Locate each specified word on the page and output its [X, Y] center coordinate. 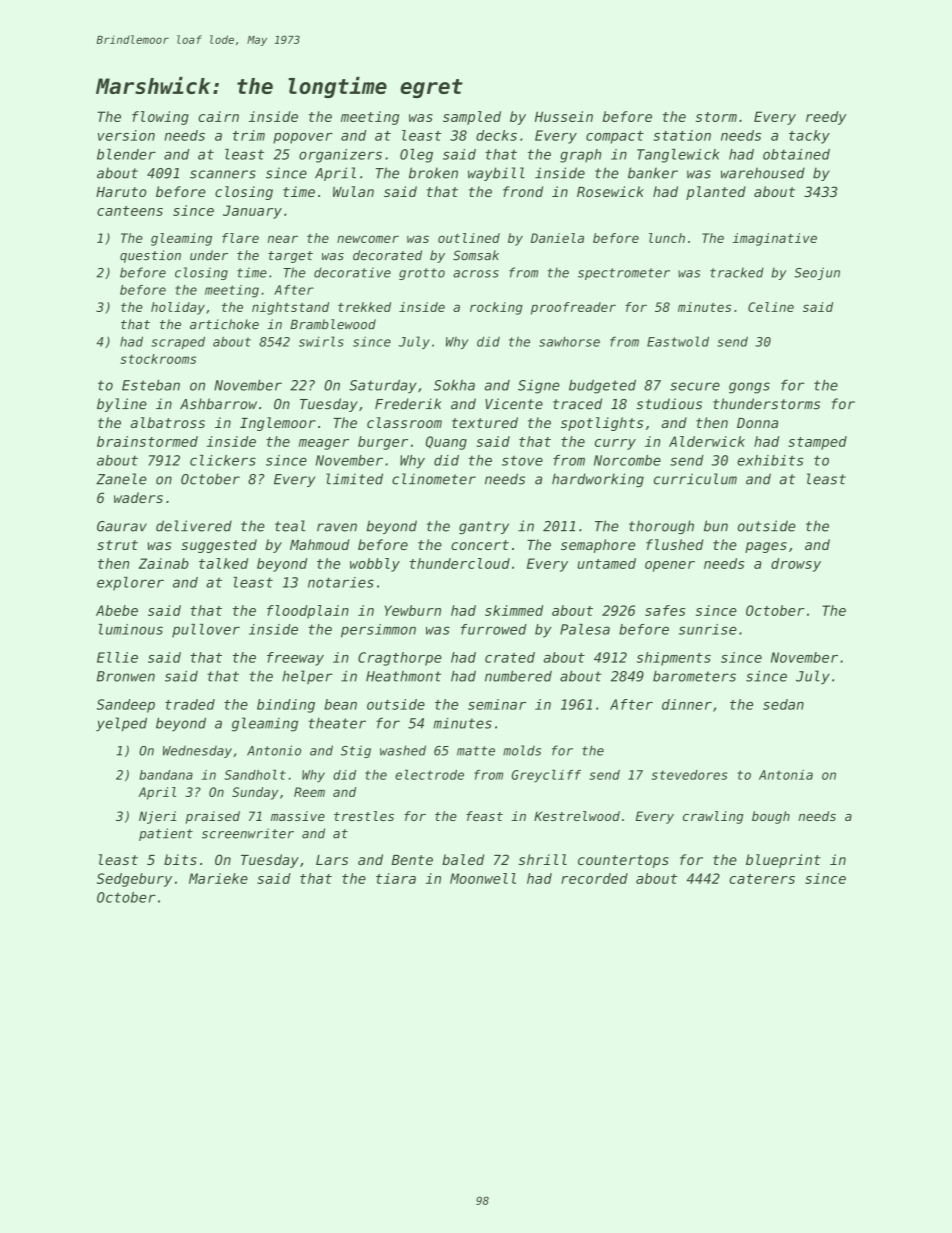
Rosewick [610, 191]
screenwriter [248, 833]
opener [670, 566]
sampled [472, 118]
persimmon [378, 631]
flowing [160, 118]
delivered [194, 526]
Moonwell [483, 878]
